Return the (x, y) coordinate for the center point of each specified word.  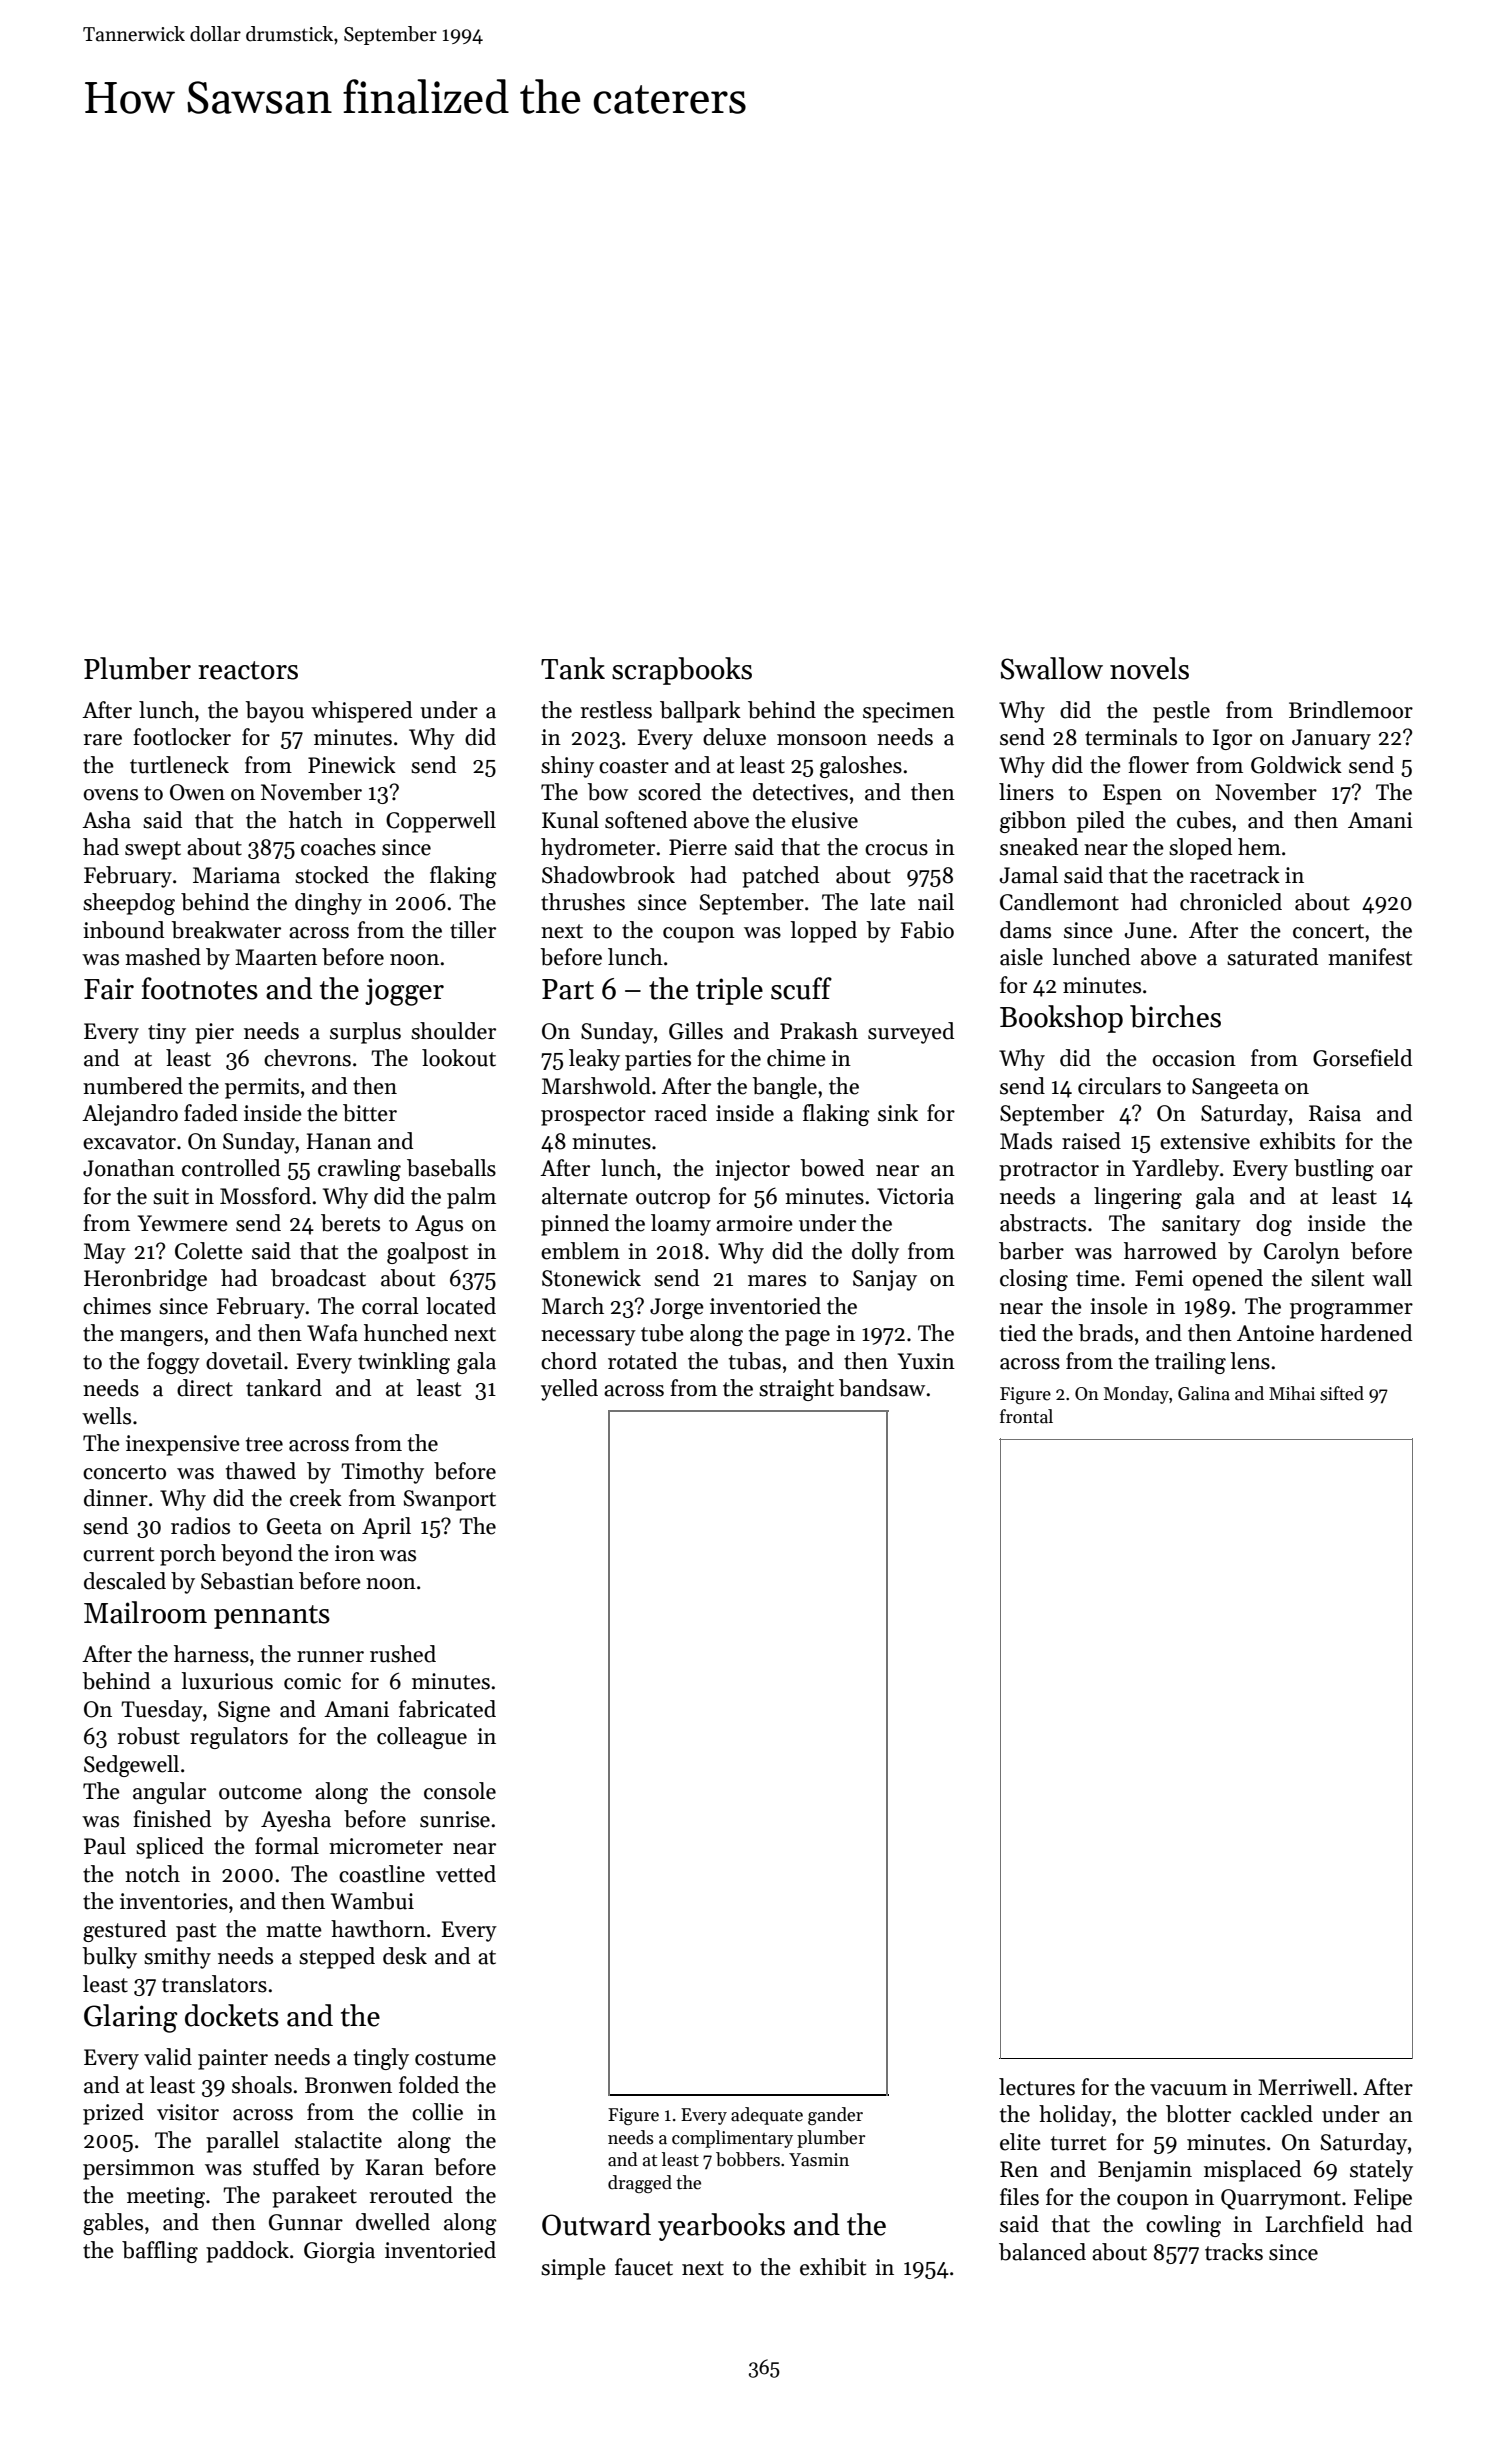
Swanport (450, 1500)
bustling (1334, 1170)
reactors (248, 670)
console (460, 1791)
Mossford (265, 1196)
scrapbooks (682, 671)
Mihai (1292, 1393)
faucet (644, 2267)
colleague (422, 1738)
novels (1149, 668)
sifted (1342, 1393)
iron (355, 1553)
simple (573, 2269)
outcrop (673, 1199)
